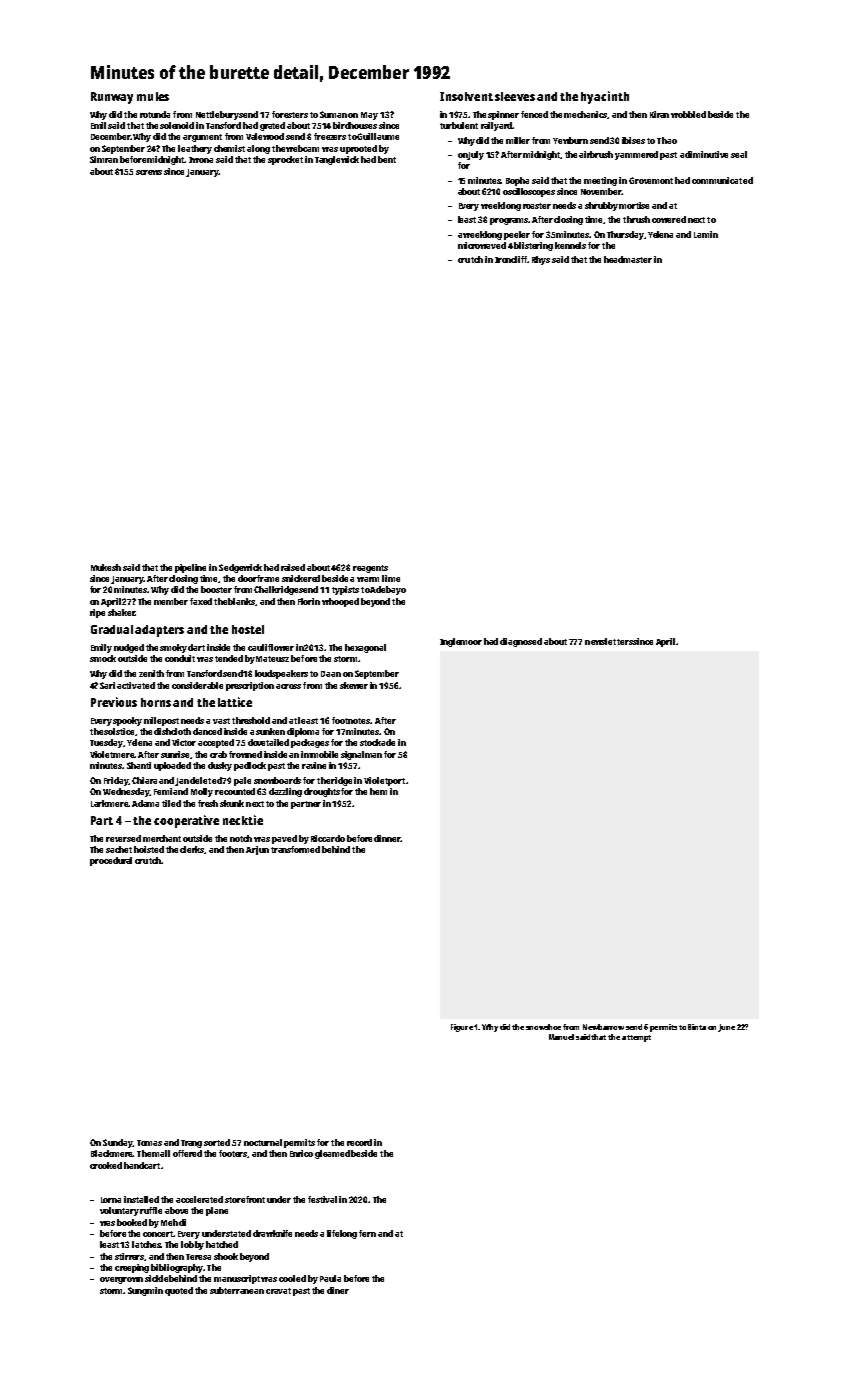 The height and width of the image is (1400, 849). Describe the element at coordinates (338, 1290) in the image. I see `diner` at that location.
